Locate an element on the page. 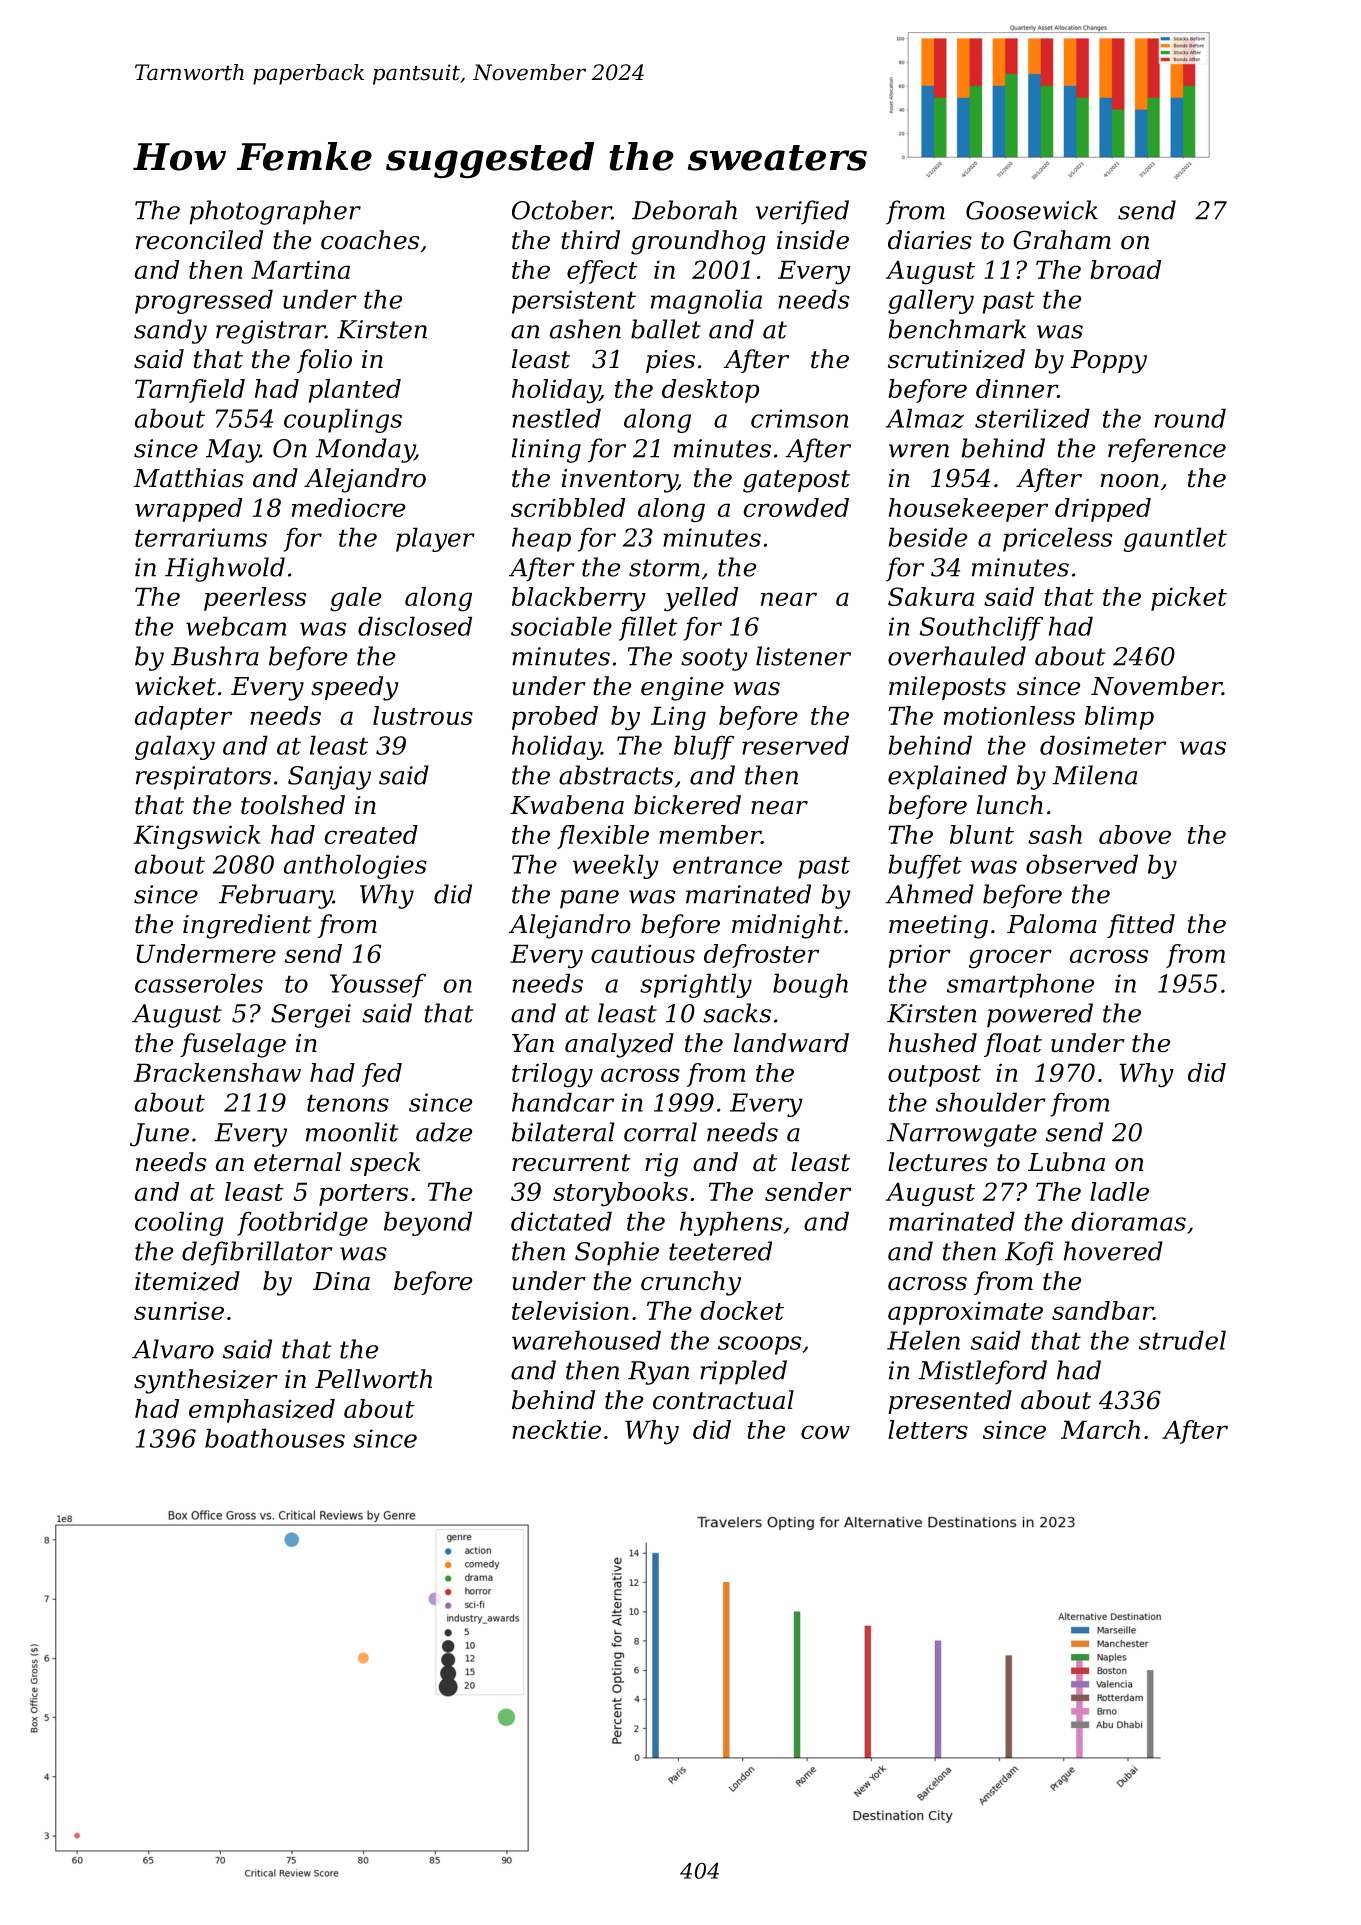 The image size is (1361, 1925). reserved is located at coordinates (795, 745).
